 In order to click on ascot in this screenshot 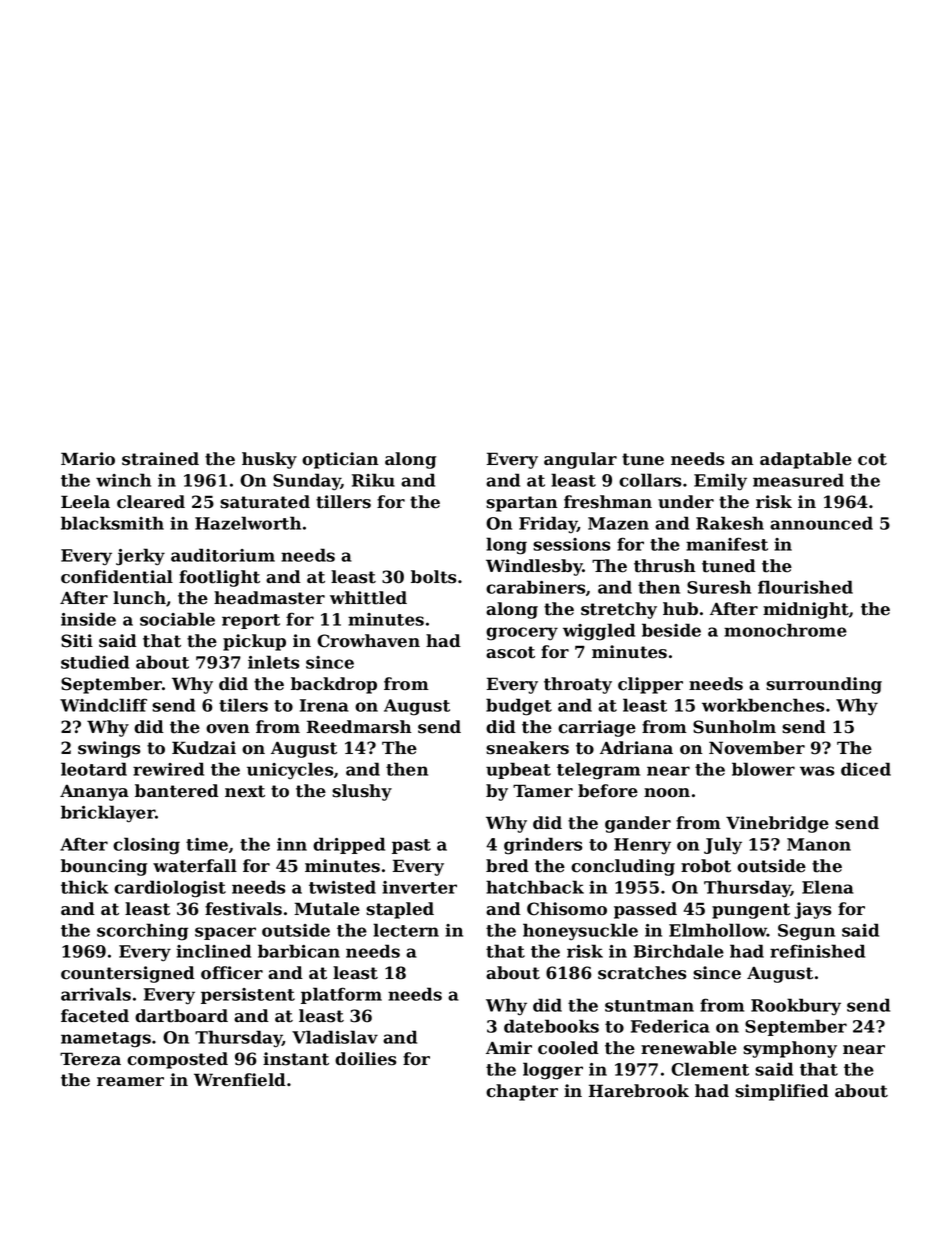, I will do `click(510, 652)`.
